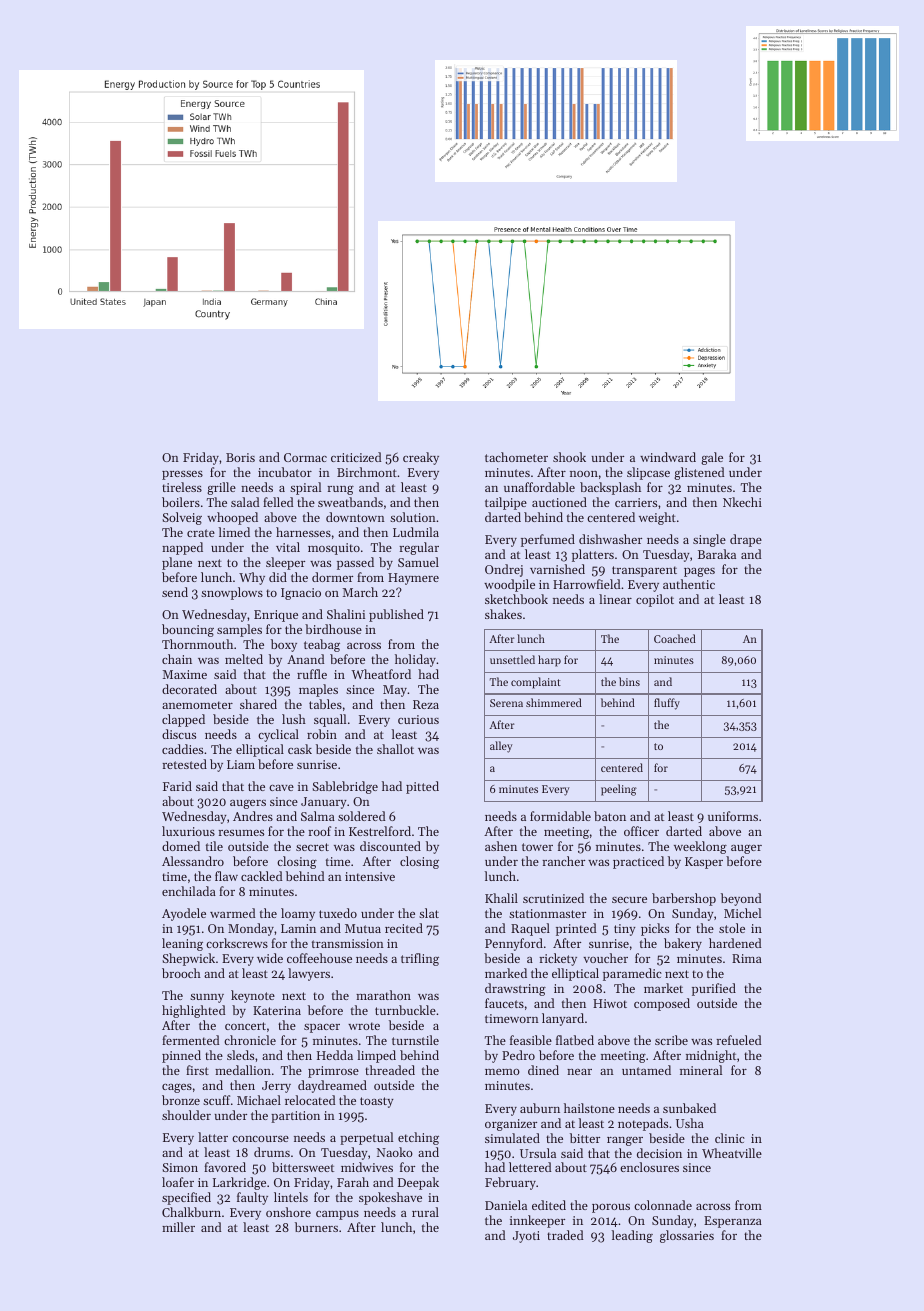 Image resolution: width=924 pixels, height=1311 pixels. What do you see at coordinates (186, 1115) in the image?
I see `shoulder` at bounding box center [186, 1115].
